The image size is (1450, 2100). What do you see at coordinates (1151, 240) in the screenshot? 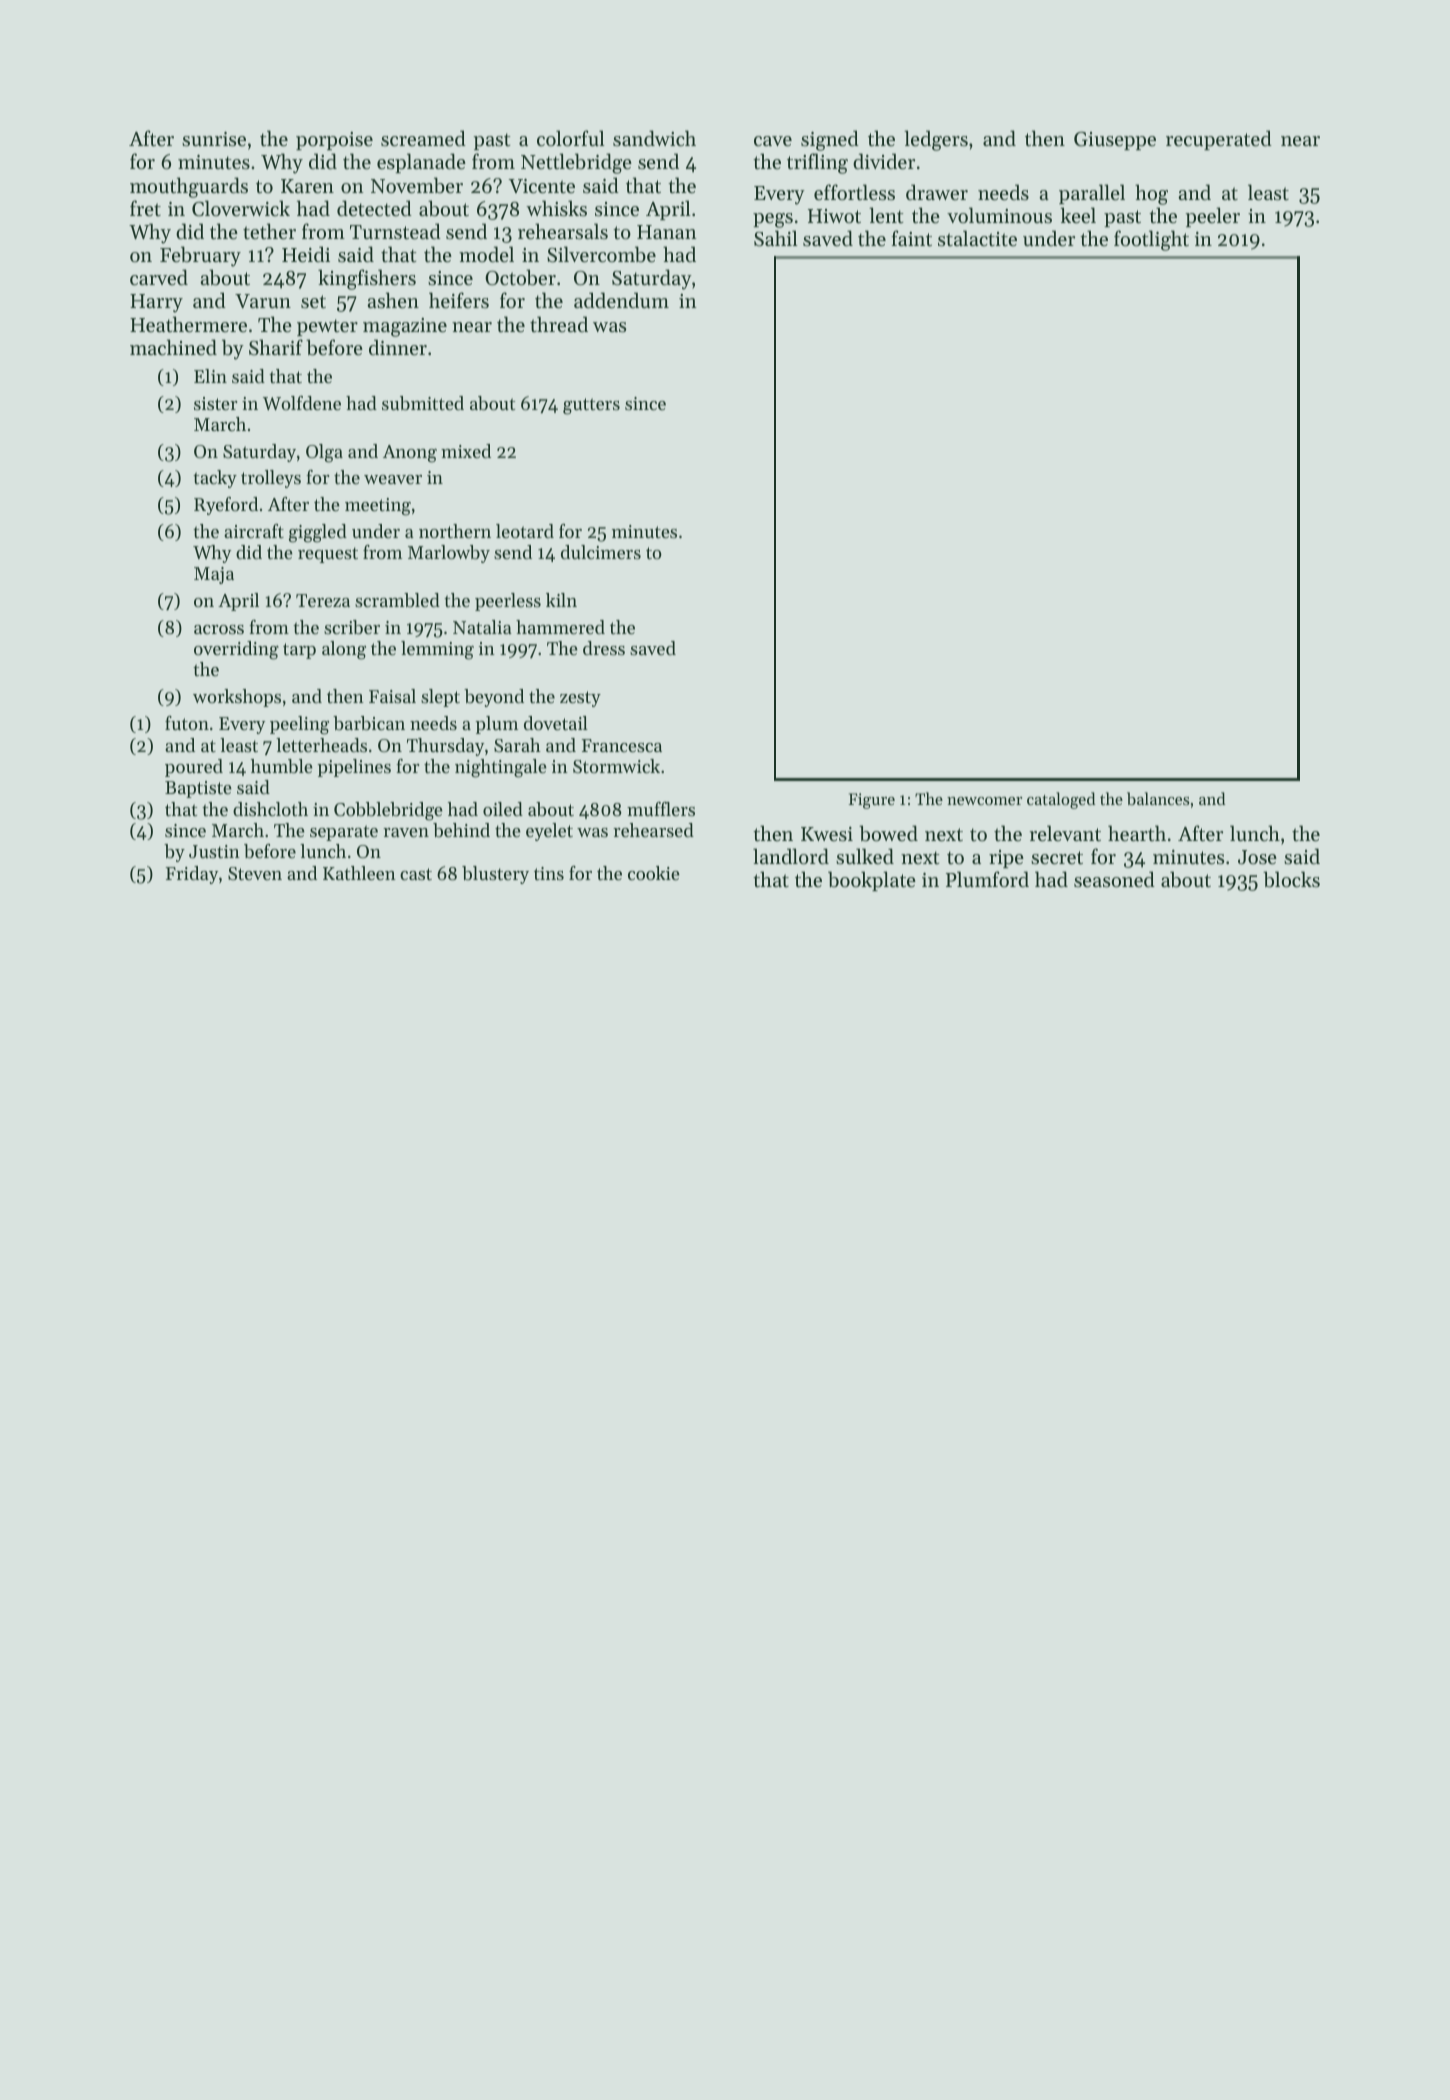
I see `footlight` at bounding box center [1151, 240].
